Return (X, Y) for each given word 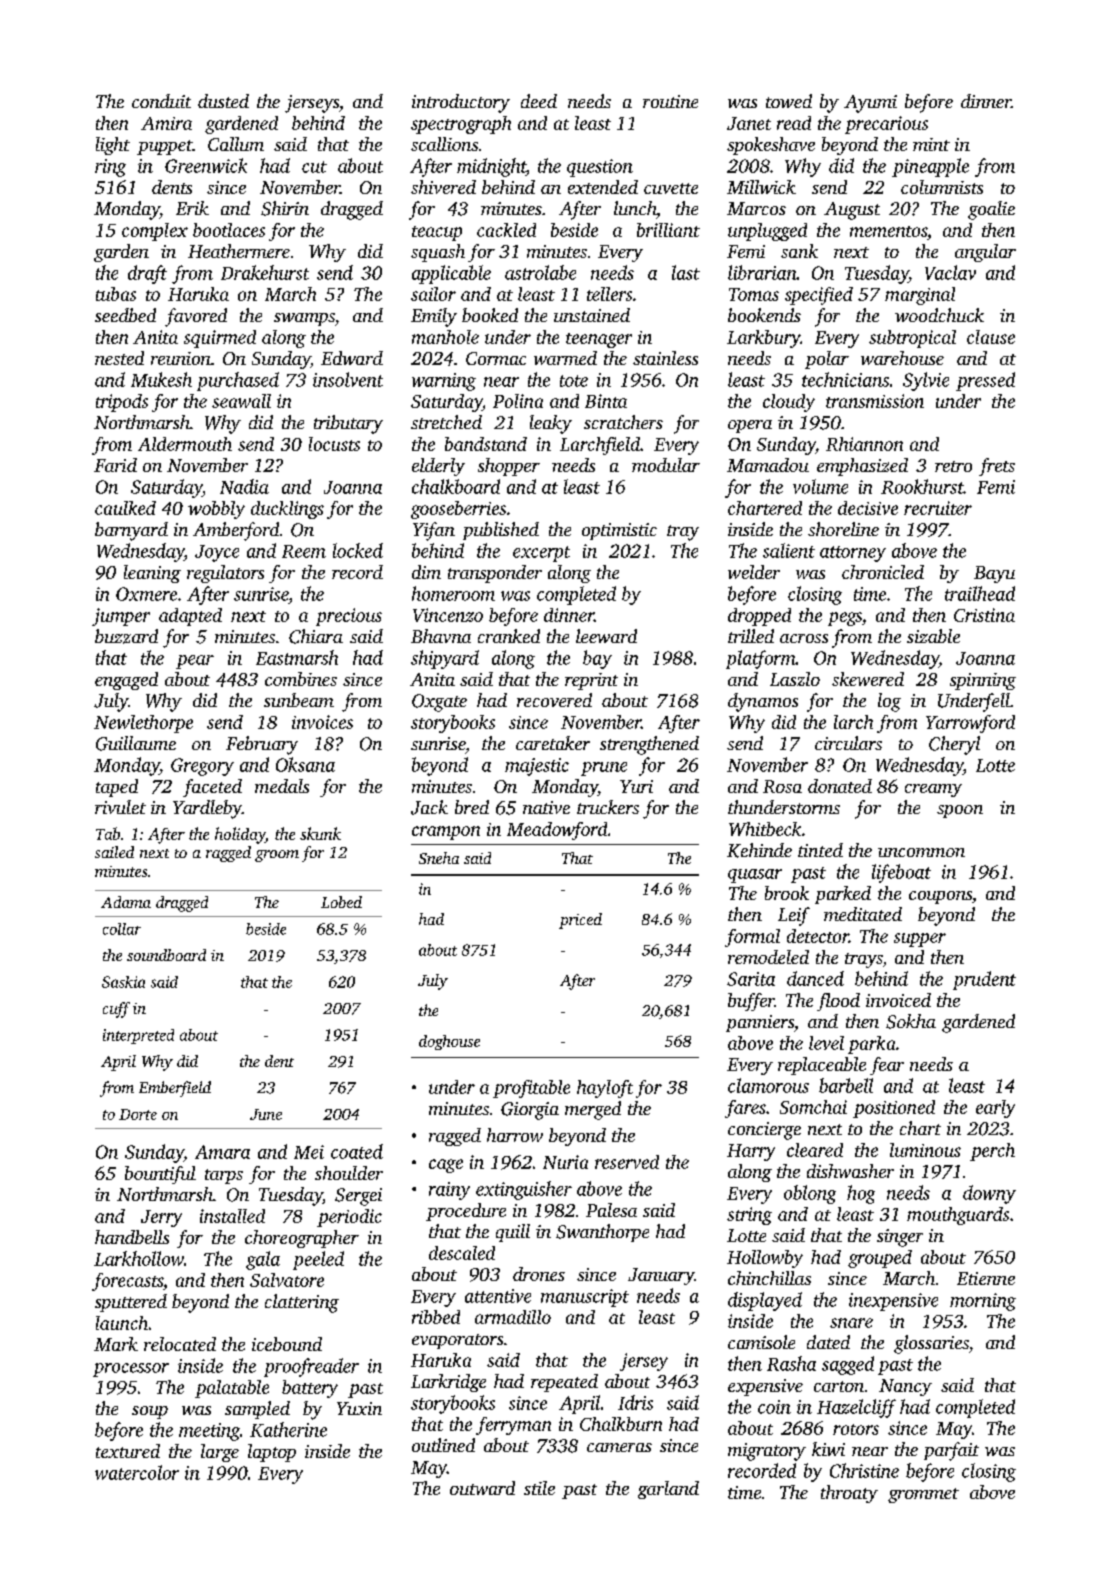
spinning (983, 681)
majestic (537, 767)
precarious (886, 125)
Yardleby (207, 809)
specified (819, 296)
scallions (444, 144)
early (995, 1109)
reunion (181, 358)
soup (150, 1412)
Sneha (439, 858)
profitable (531, 1089)
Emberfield (175, 1089)
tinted (820, 850)
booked (490, 315)
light (113, 146)
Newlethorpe (143, 724)
